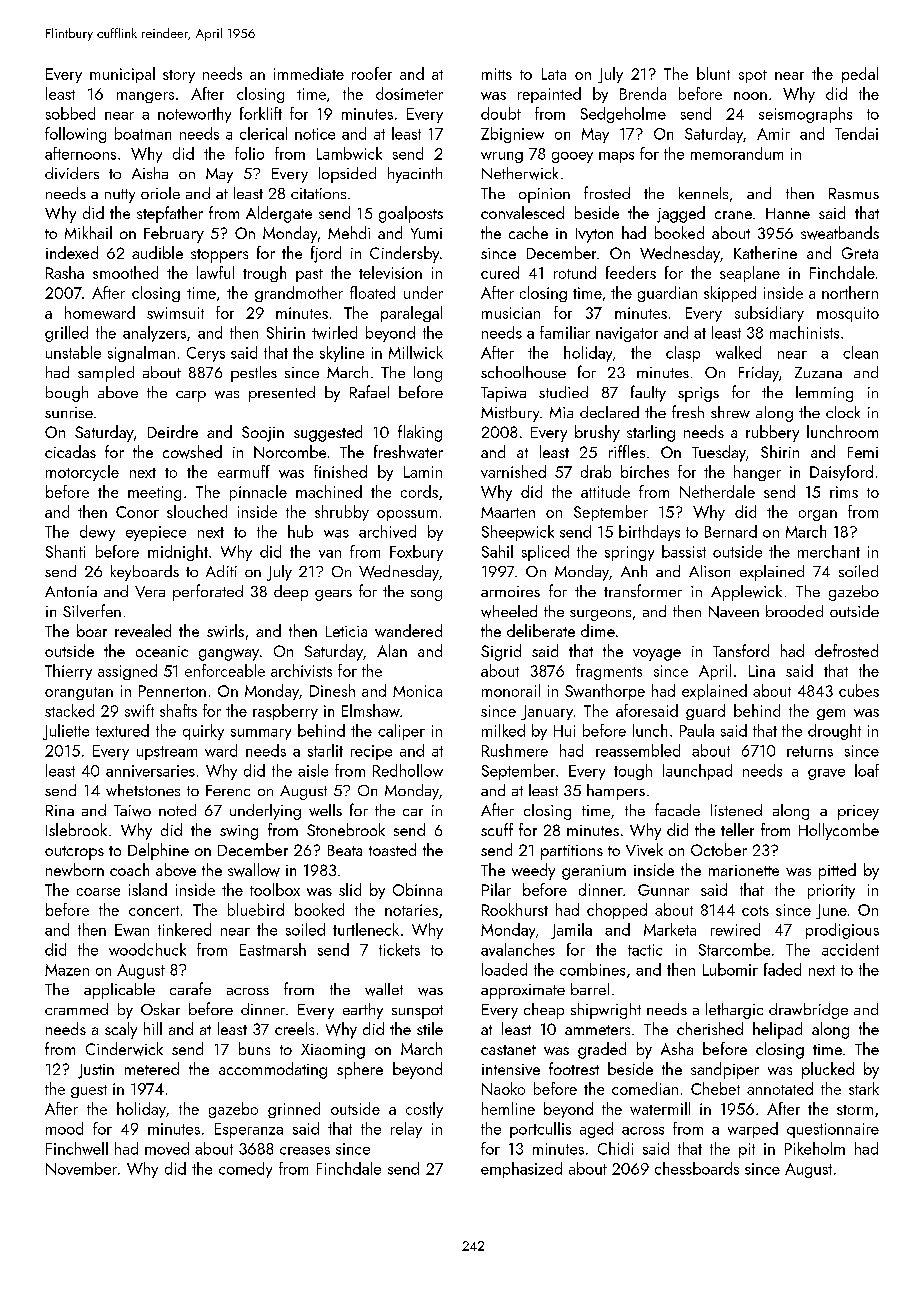 The height and width of the screenshot is (1308, 924). I want to click on municipal, so click(122, 75).
